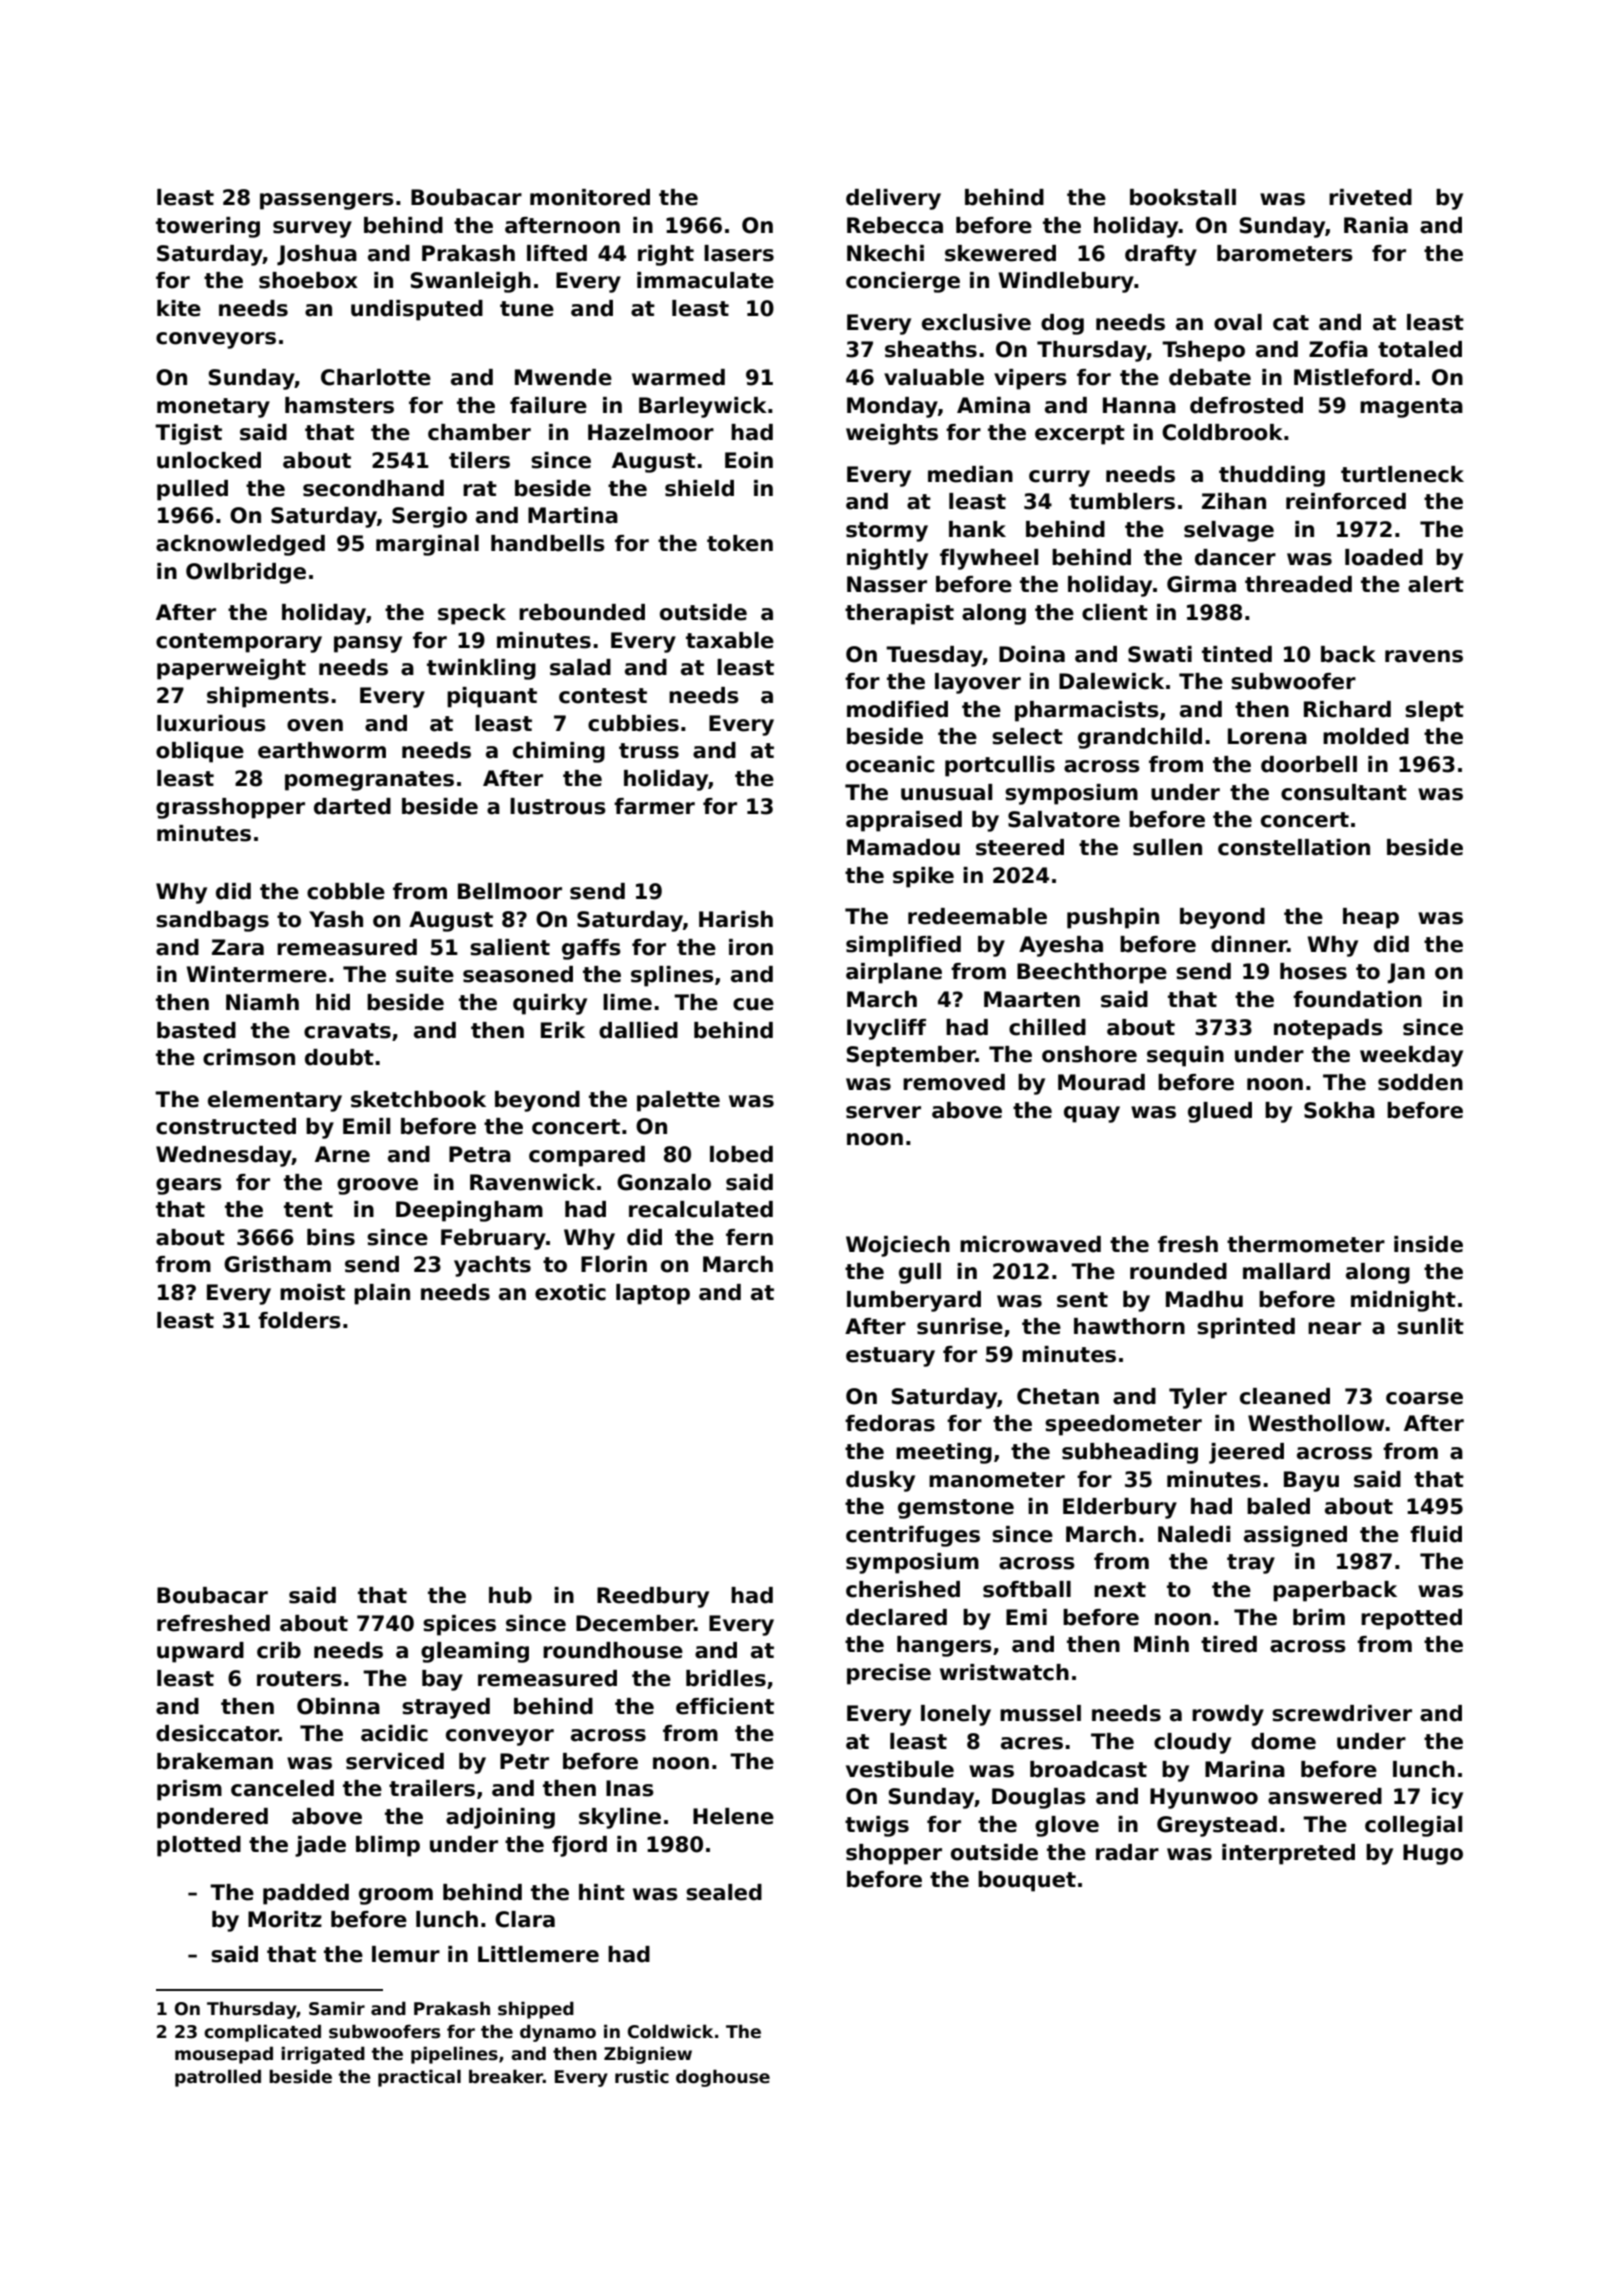 This document has height=2292, width=1620. I want to click on doghouse, so click(723, 2078).
